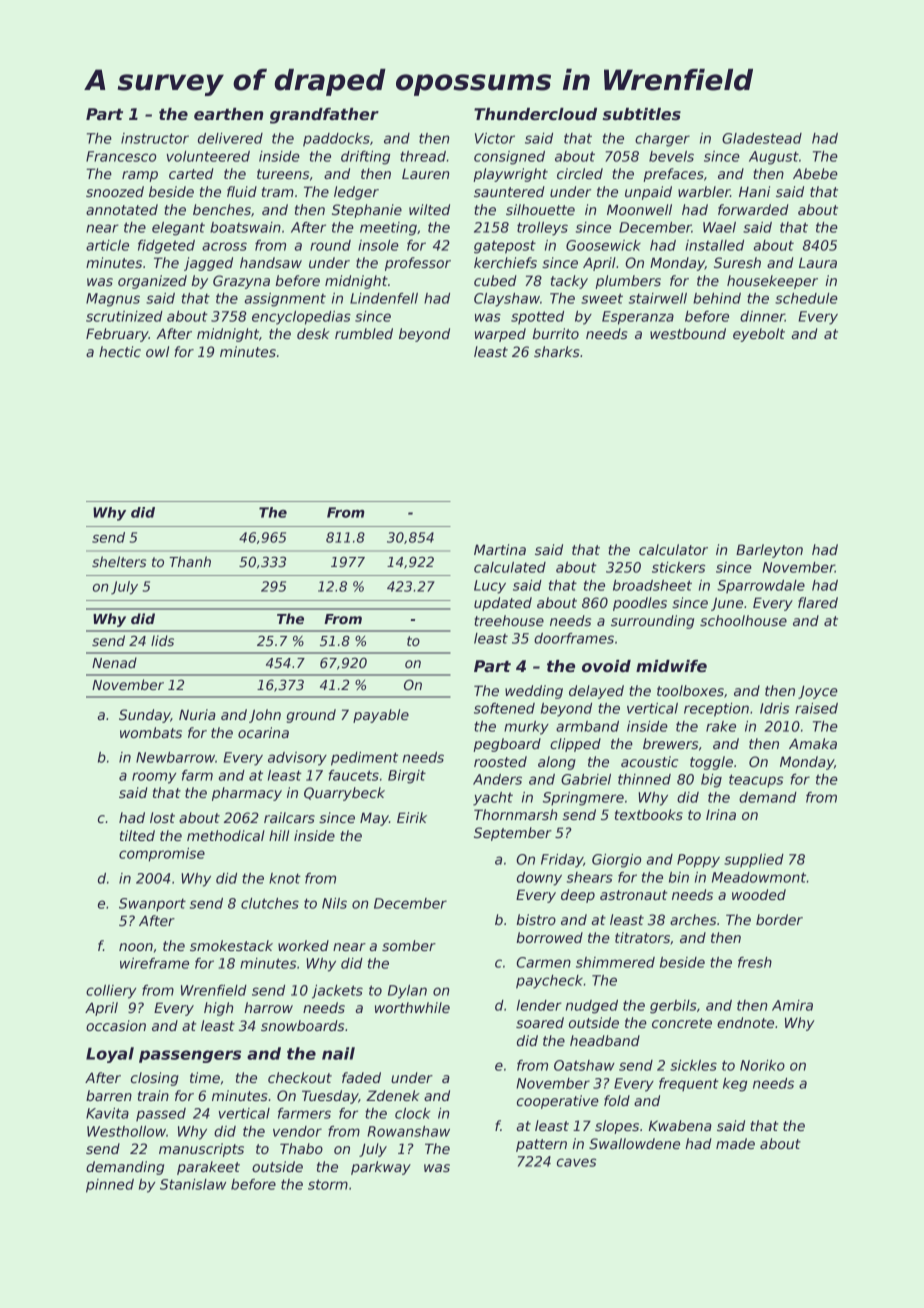 Image resolution: width=924 pixels, height=1308 pixels. Describe the element at coordinates (155, 138) in the document. I see `instructor` at that location.
